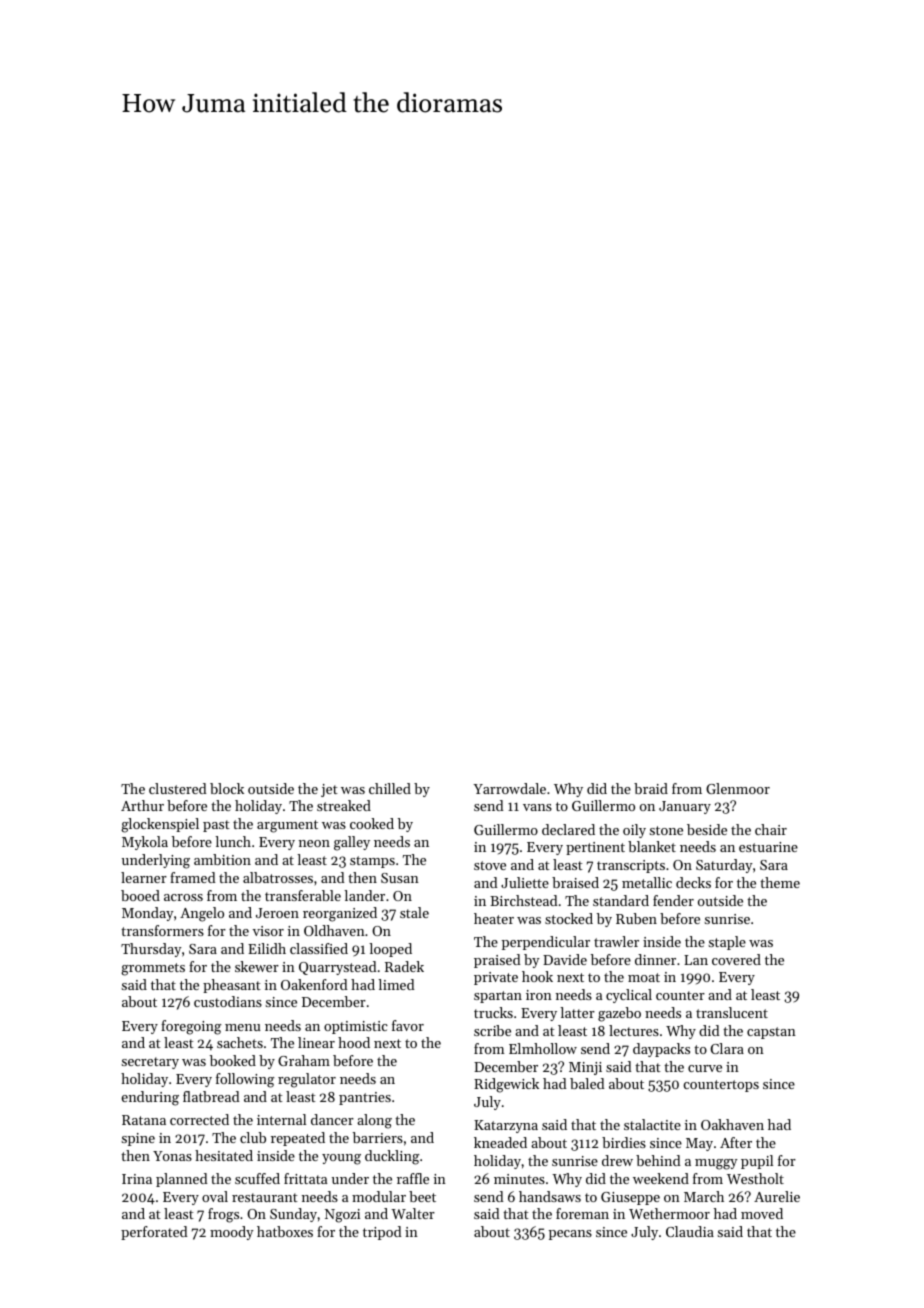  What do you see at coordinates (732, 1012) in the page?
I see `translucent` at bounding box center [732, 1012].
